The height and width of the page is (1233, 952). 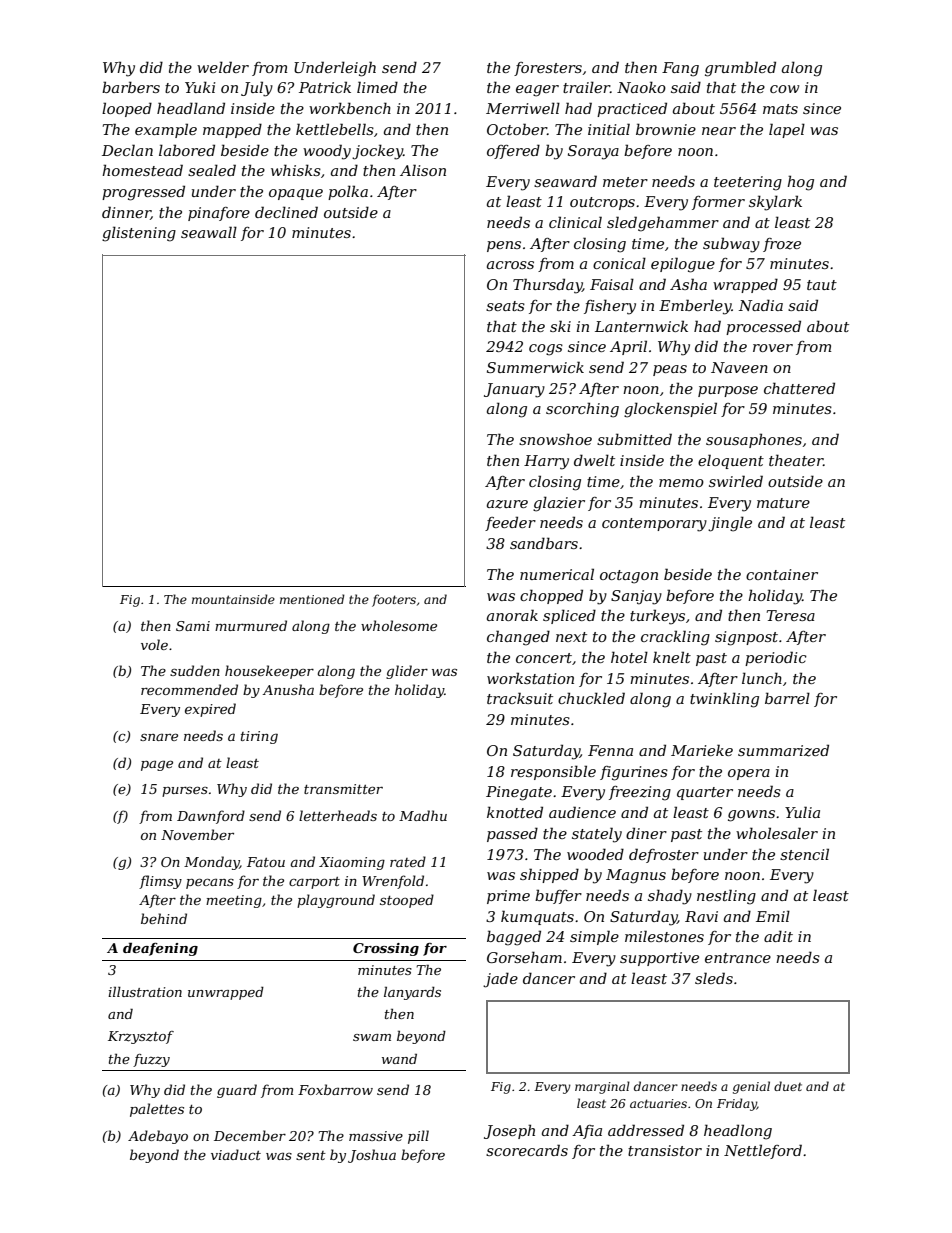 What do you see at coordinates (311, 1155) in the page?
I see `sent` at bounding box center [311, 1155].
